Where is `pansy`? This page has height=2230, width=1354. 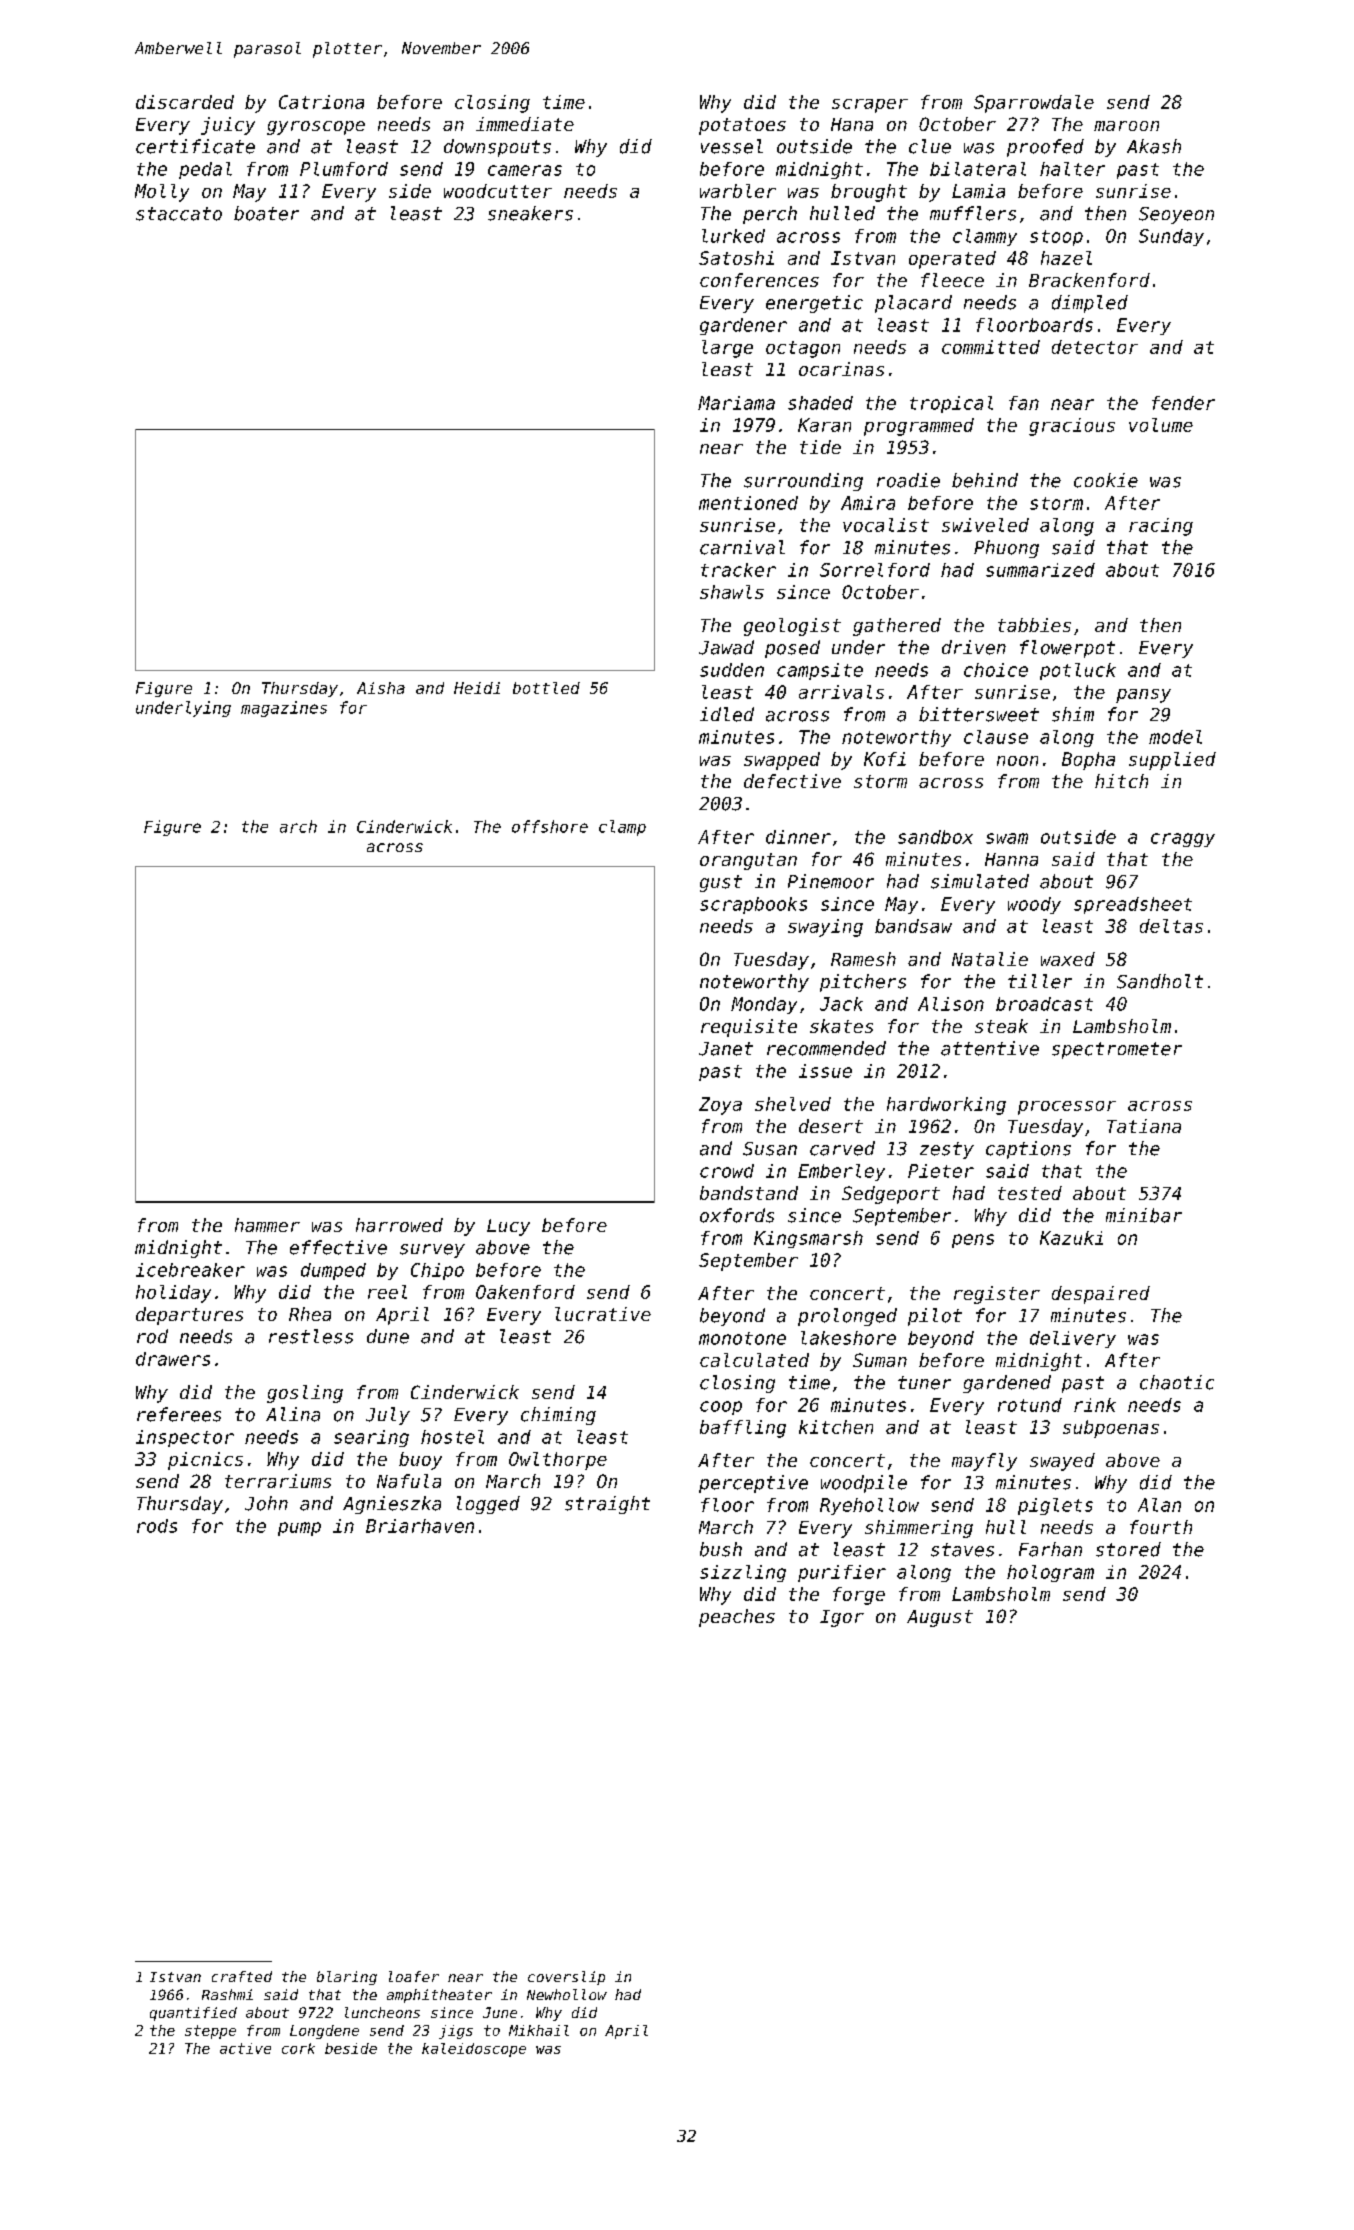 pansy is located at coordinates (1143, 696).
